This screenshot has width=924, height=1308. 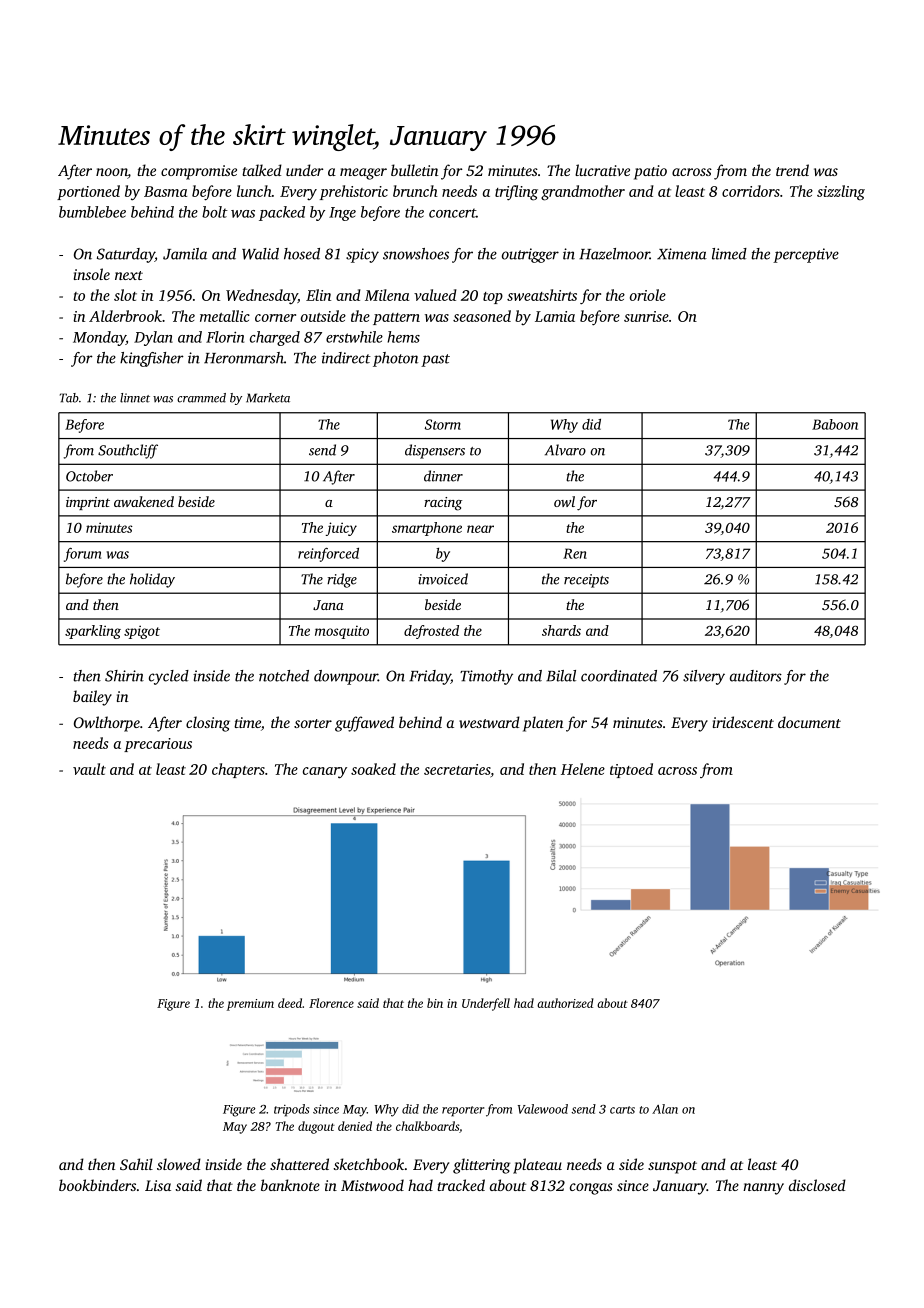 I want to click on banknote, so click(x=290, y=1185).
